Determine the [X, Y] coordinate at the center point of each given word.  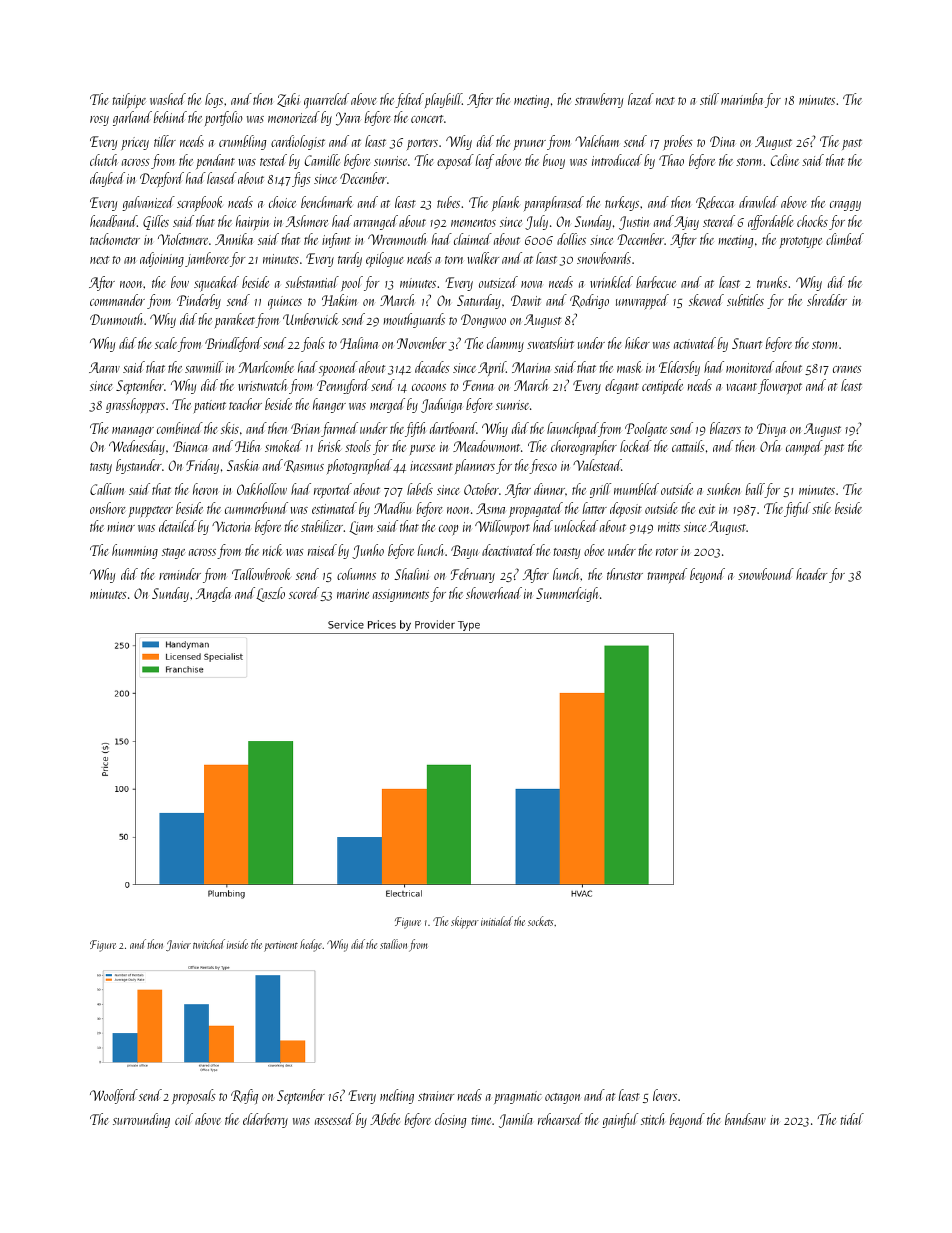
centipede [662, 386]
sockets [540, 921]
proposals [194, 1096]
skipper [465, 922]
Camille [322, 160]
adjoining [162, 259]
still [709, 99]
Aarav [104, 367]
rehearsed [560, 1119]
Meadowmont [486, 446]
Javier [178, 945]
